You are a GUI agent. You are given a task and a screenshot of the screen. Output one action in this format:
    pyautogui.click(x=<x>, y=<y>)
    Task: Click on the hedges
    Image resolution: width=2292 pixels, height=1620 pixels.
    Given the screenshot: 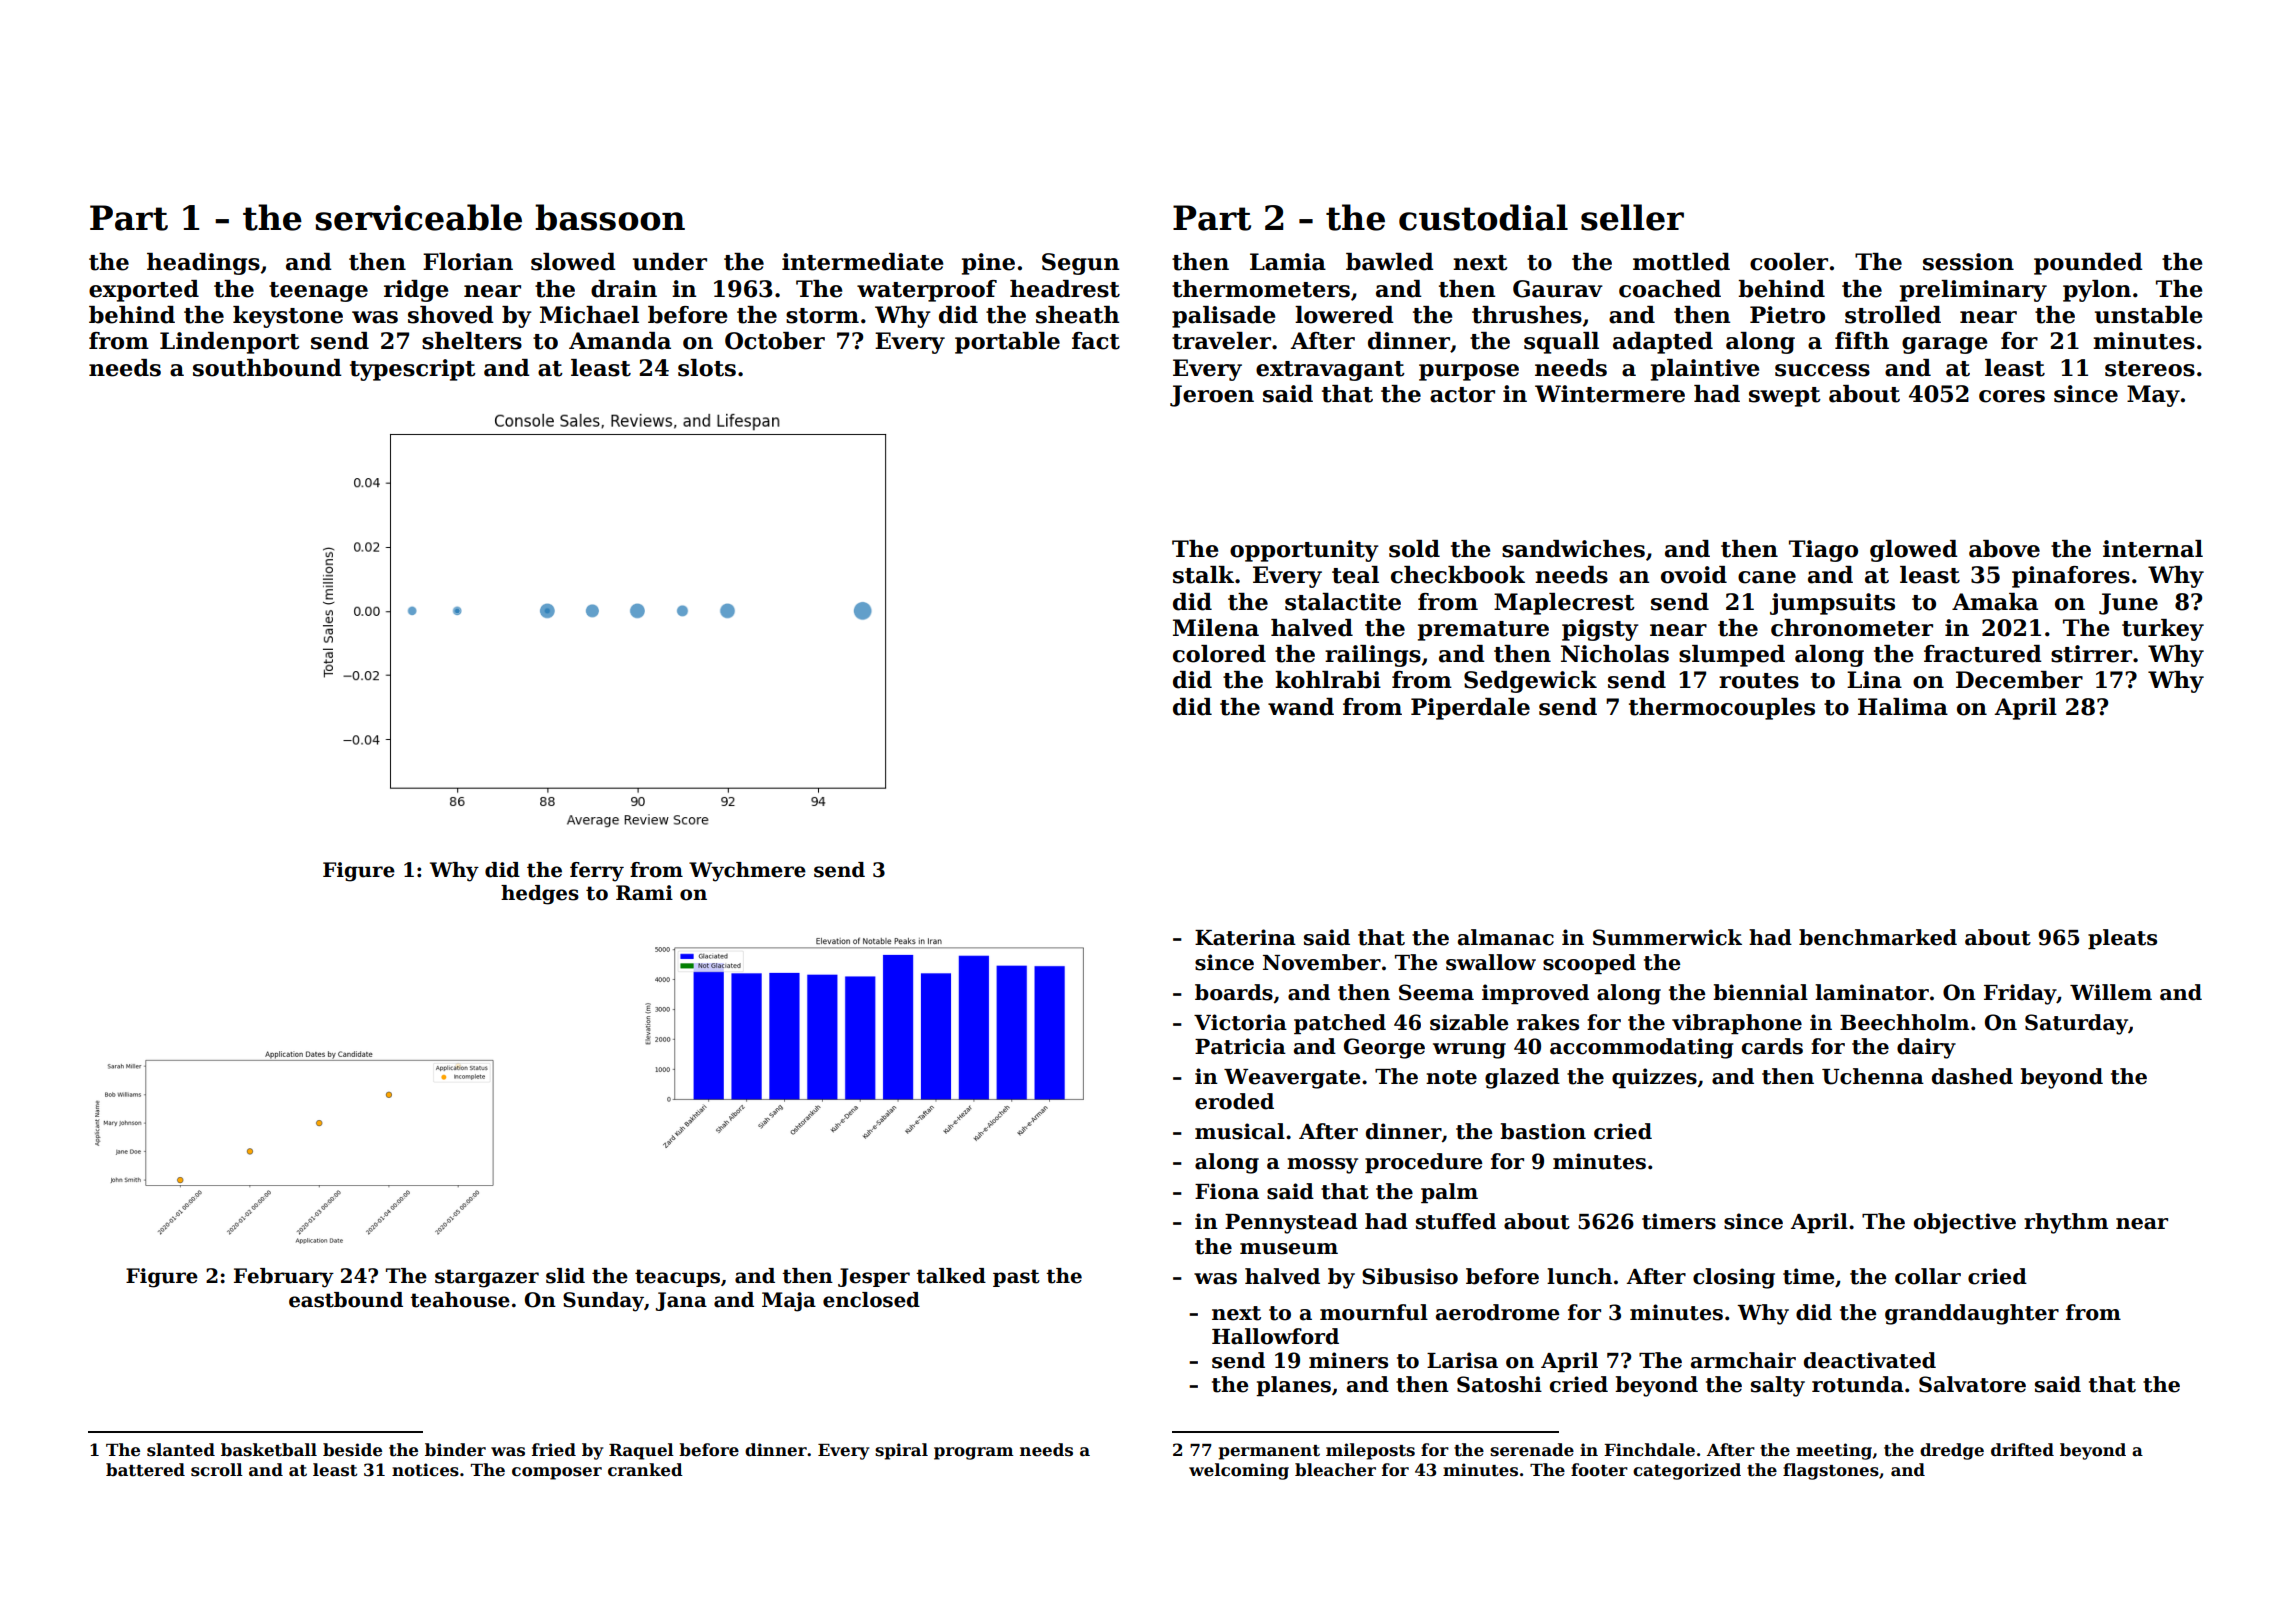 What is the action you would take?
    pyautogui.click(x=540, y=895)
